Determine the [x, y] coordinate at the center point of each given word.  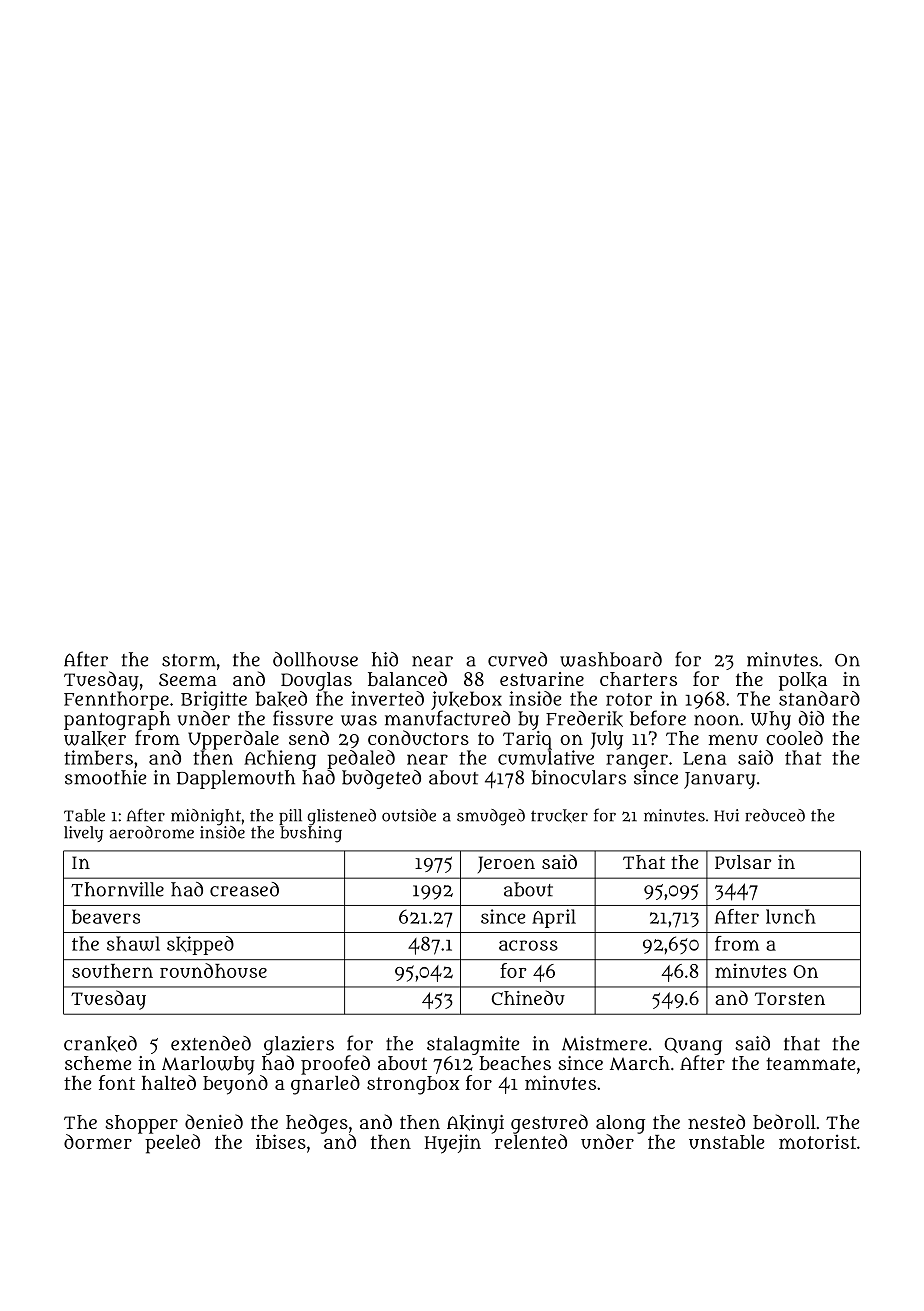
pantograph [117, 720]
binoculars [579, 777]
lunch [791, 916]
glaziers [299, 1045]
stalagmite [473, 1045]
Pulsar [743, 862]
